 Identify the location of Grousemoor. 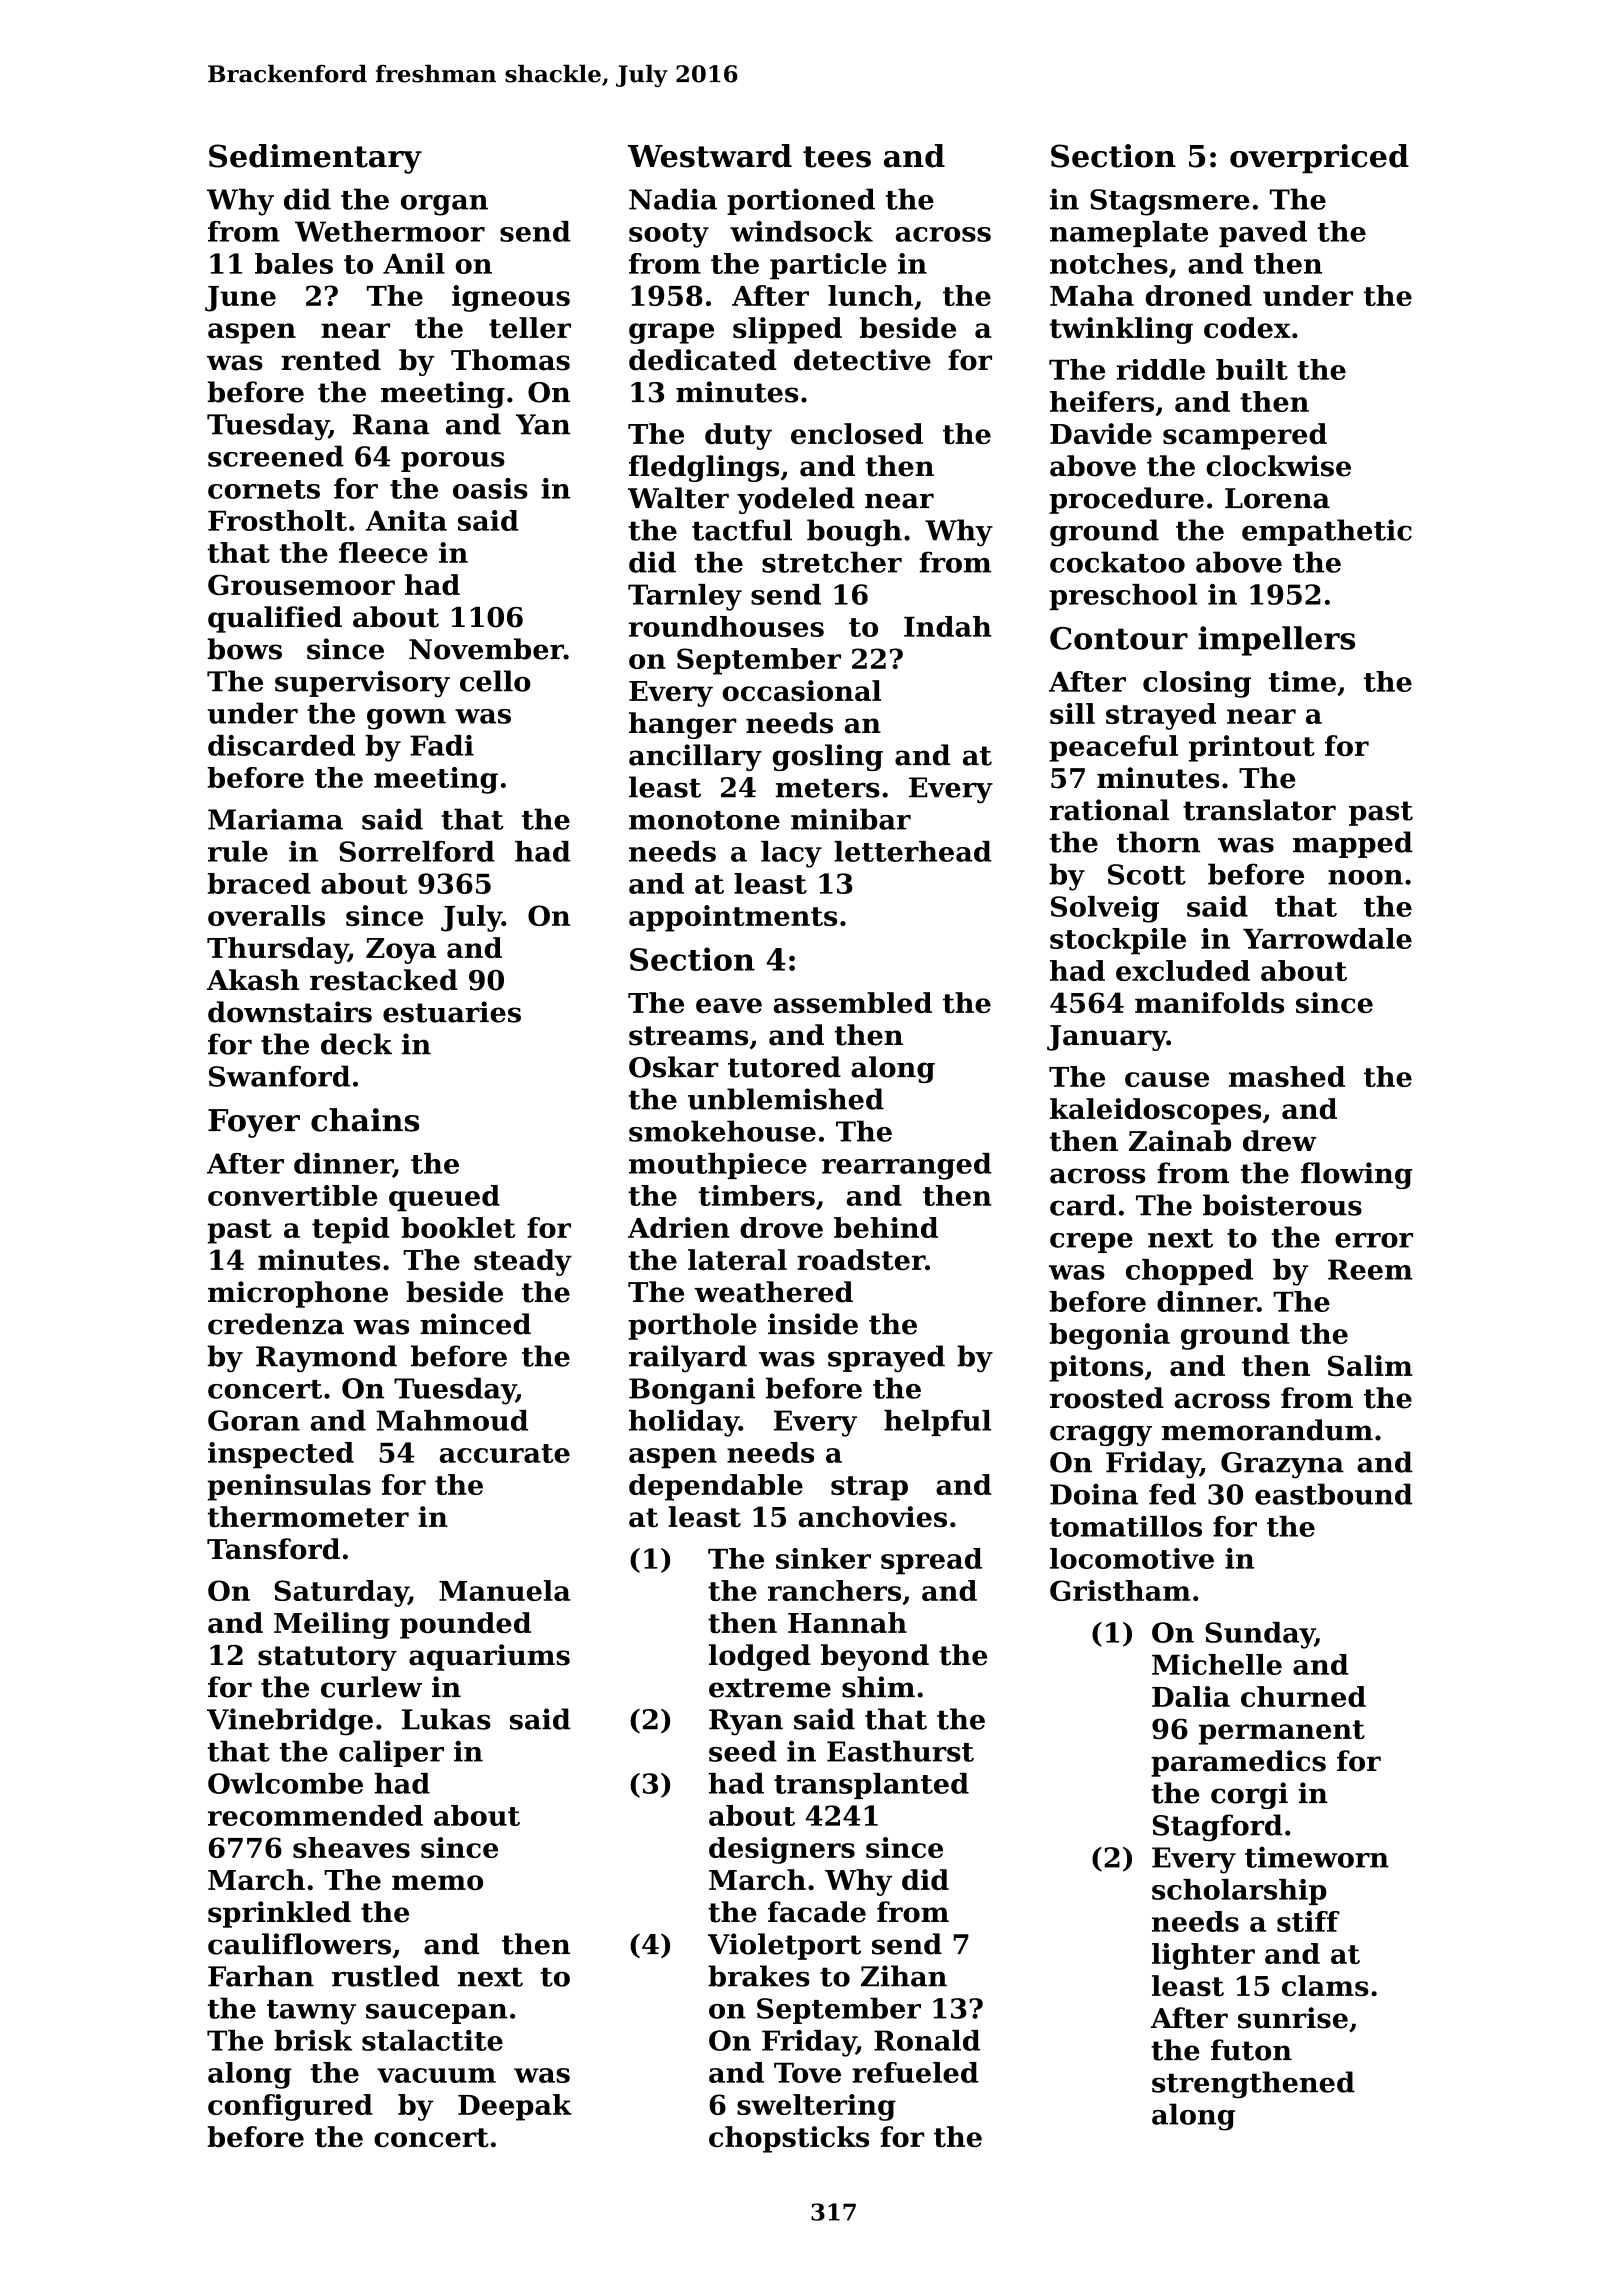
(301, 584).
